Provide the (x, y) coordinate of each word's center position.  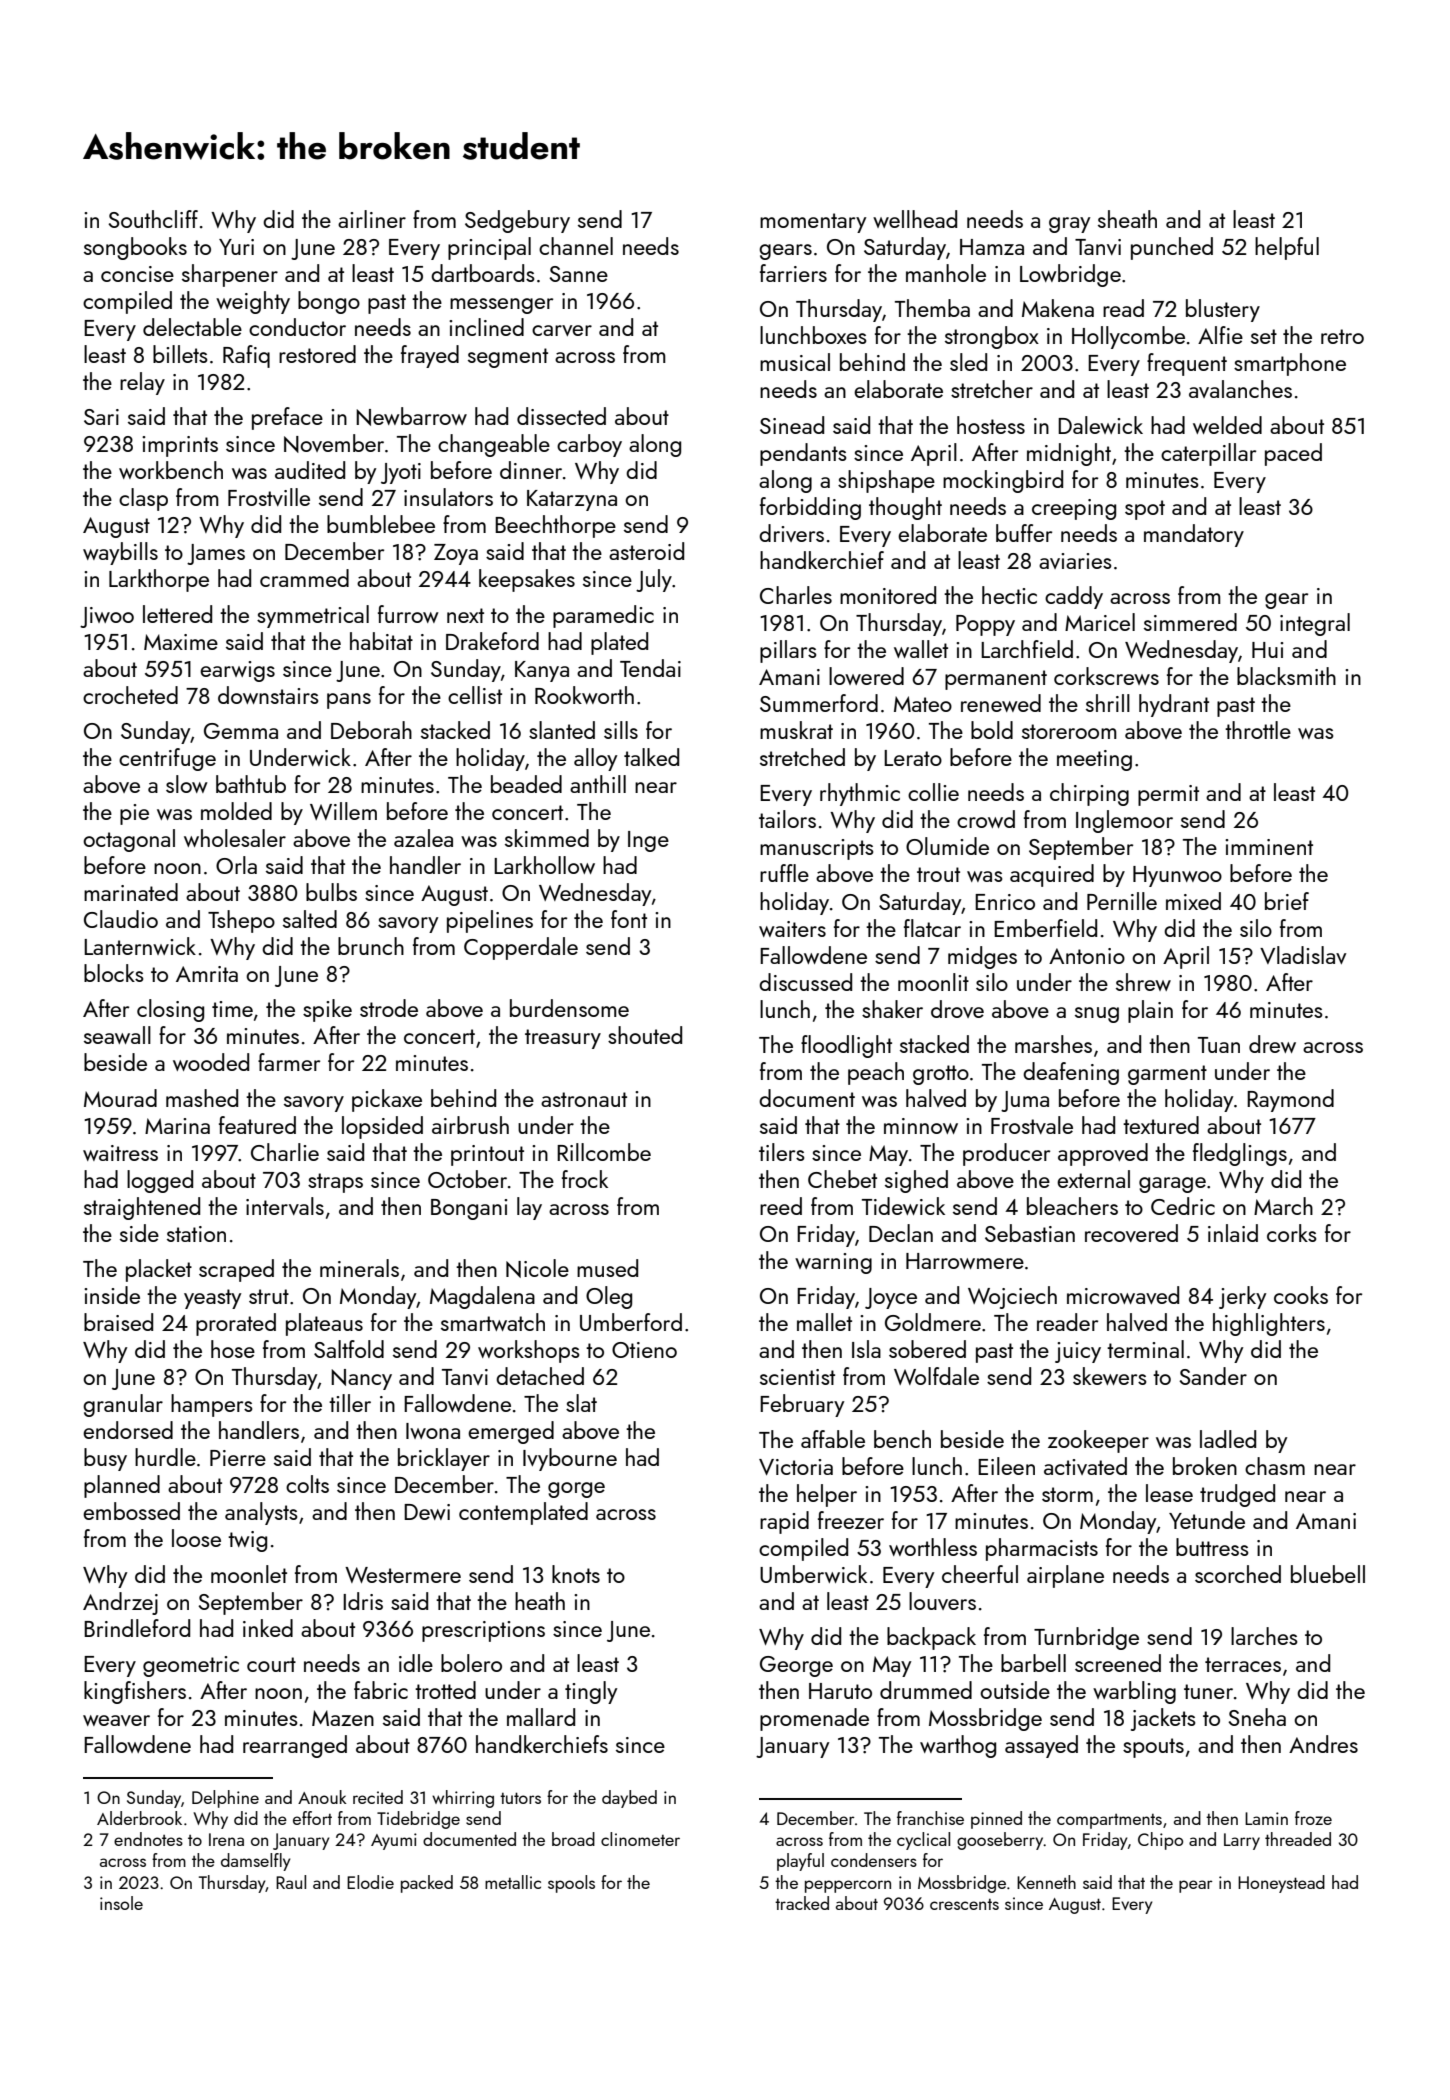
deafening (1071, 1073)
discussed (805, 982)
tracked (802, 1903)
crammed (304, 578)
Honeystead (1281, 1884)
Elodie (370, 1882)
